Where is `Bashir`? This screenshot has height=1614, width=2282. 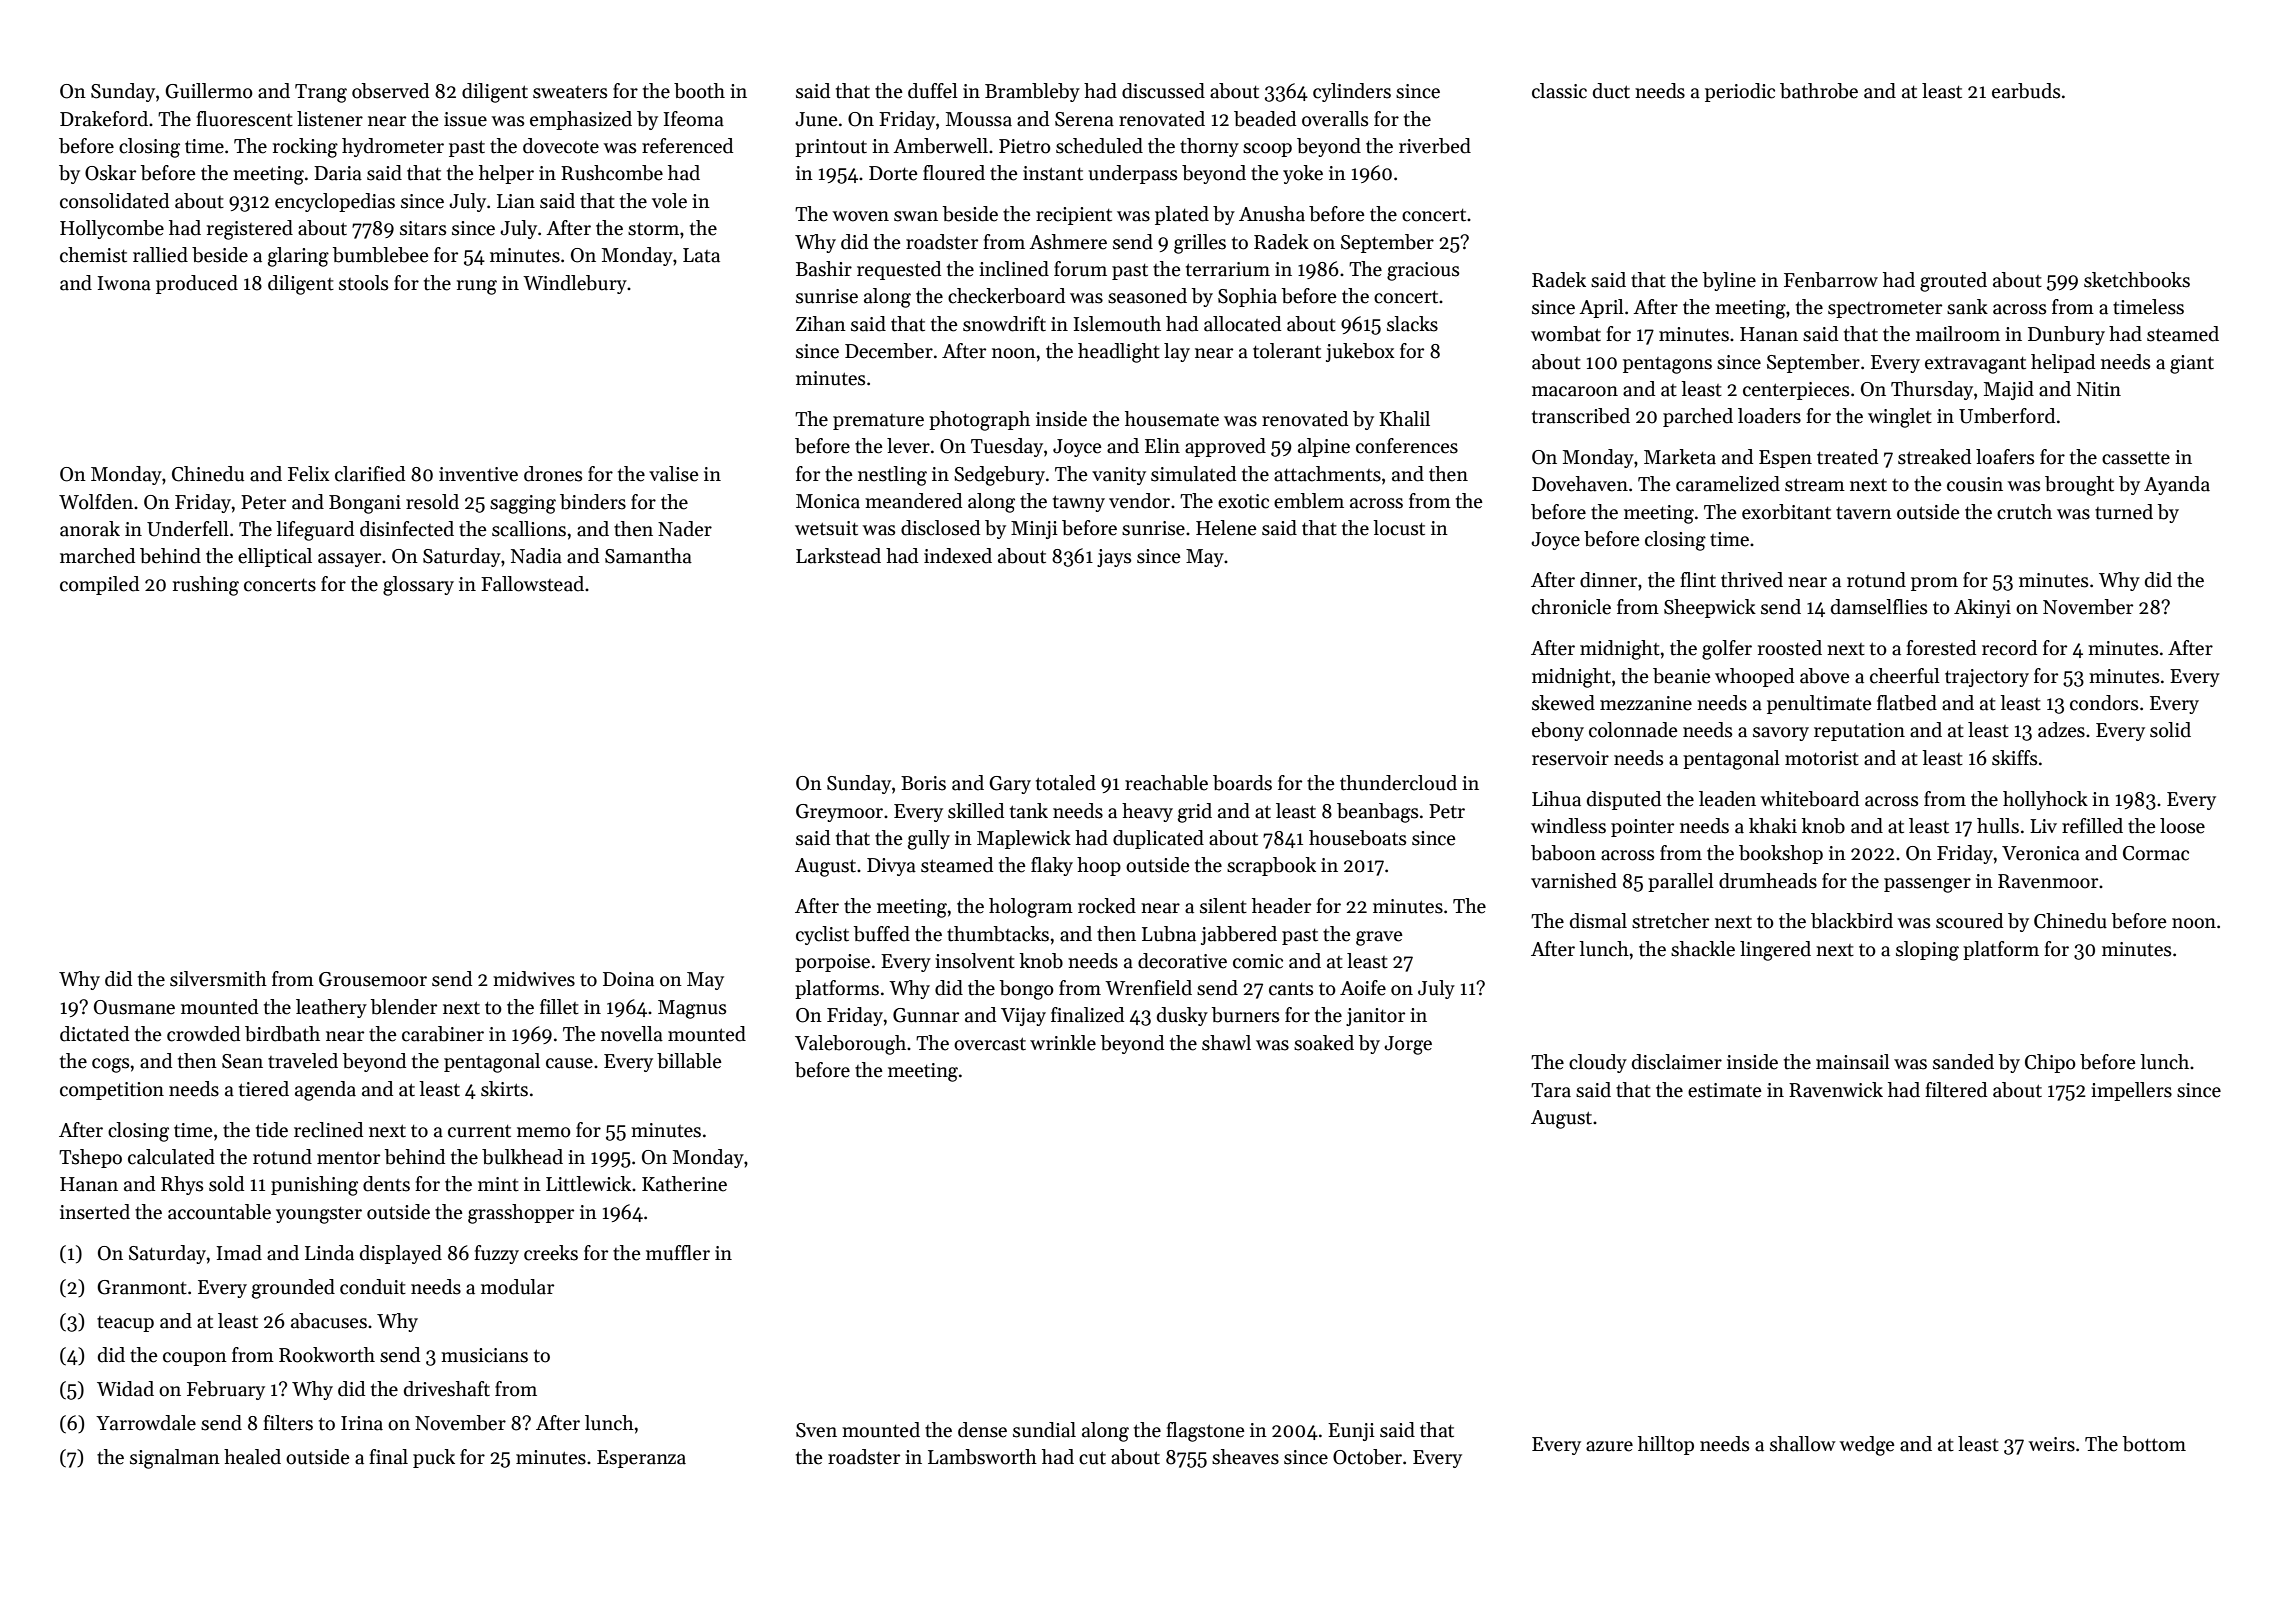
Bashir is located at coordinates (824, 269).
